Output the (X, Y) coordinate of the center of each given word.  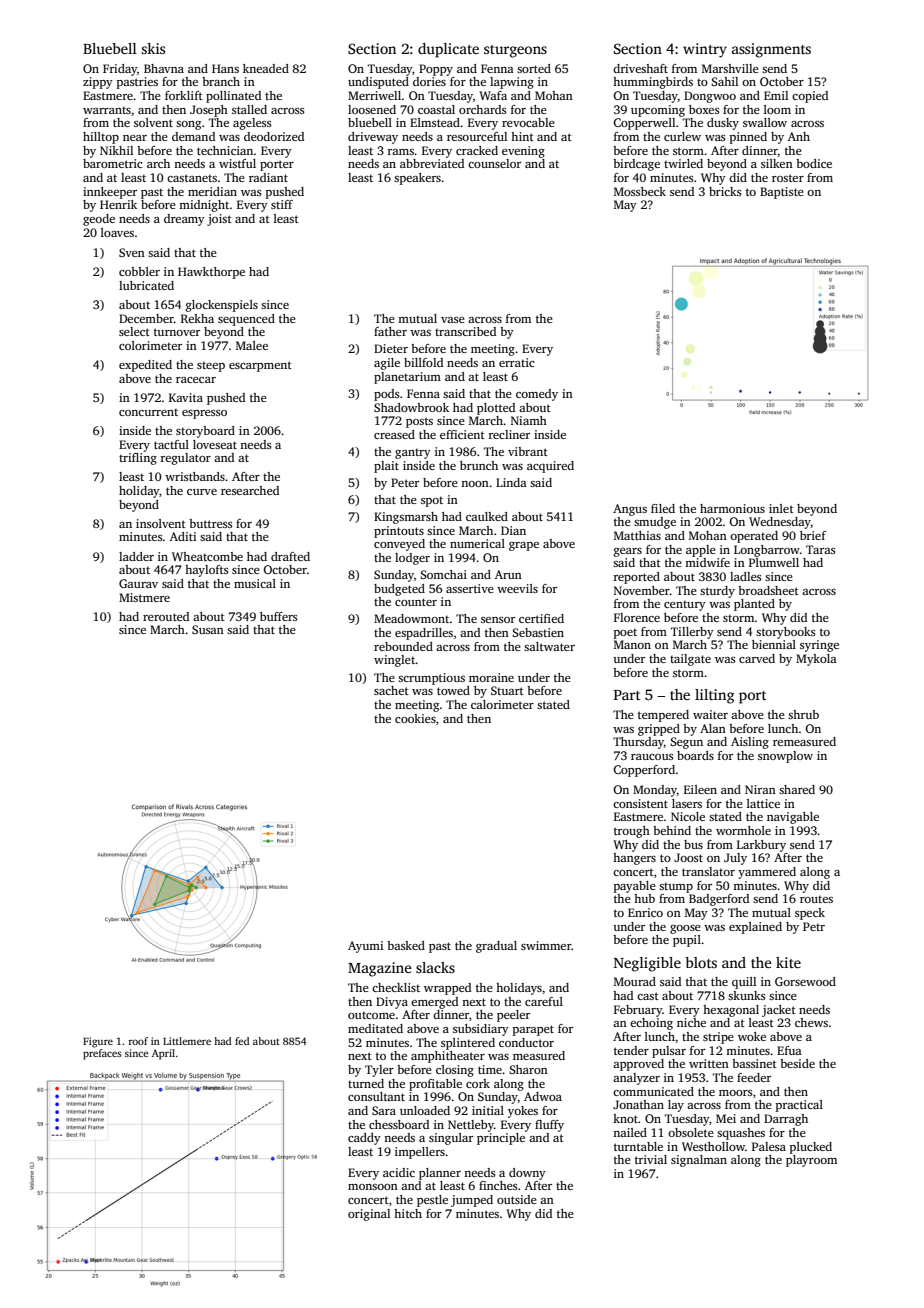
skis (153, 48)
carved (757, 658)
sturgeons (515, 51)
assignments (771, 50)
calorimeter (502, 704)
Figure (98, 1042)
